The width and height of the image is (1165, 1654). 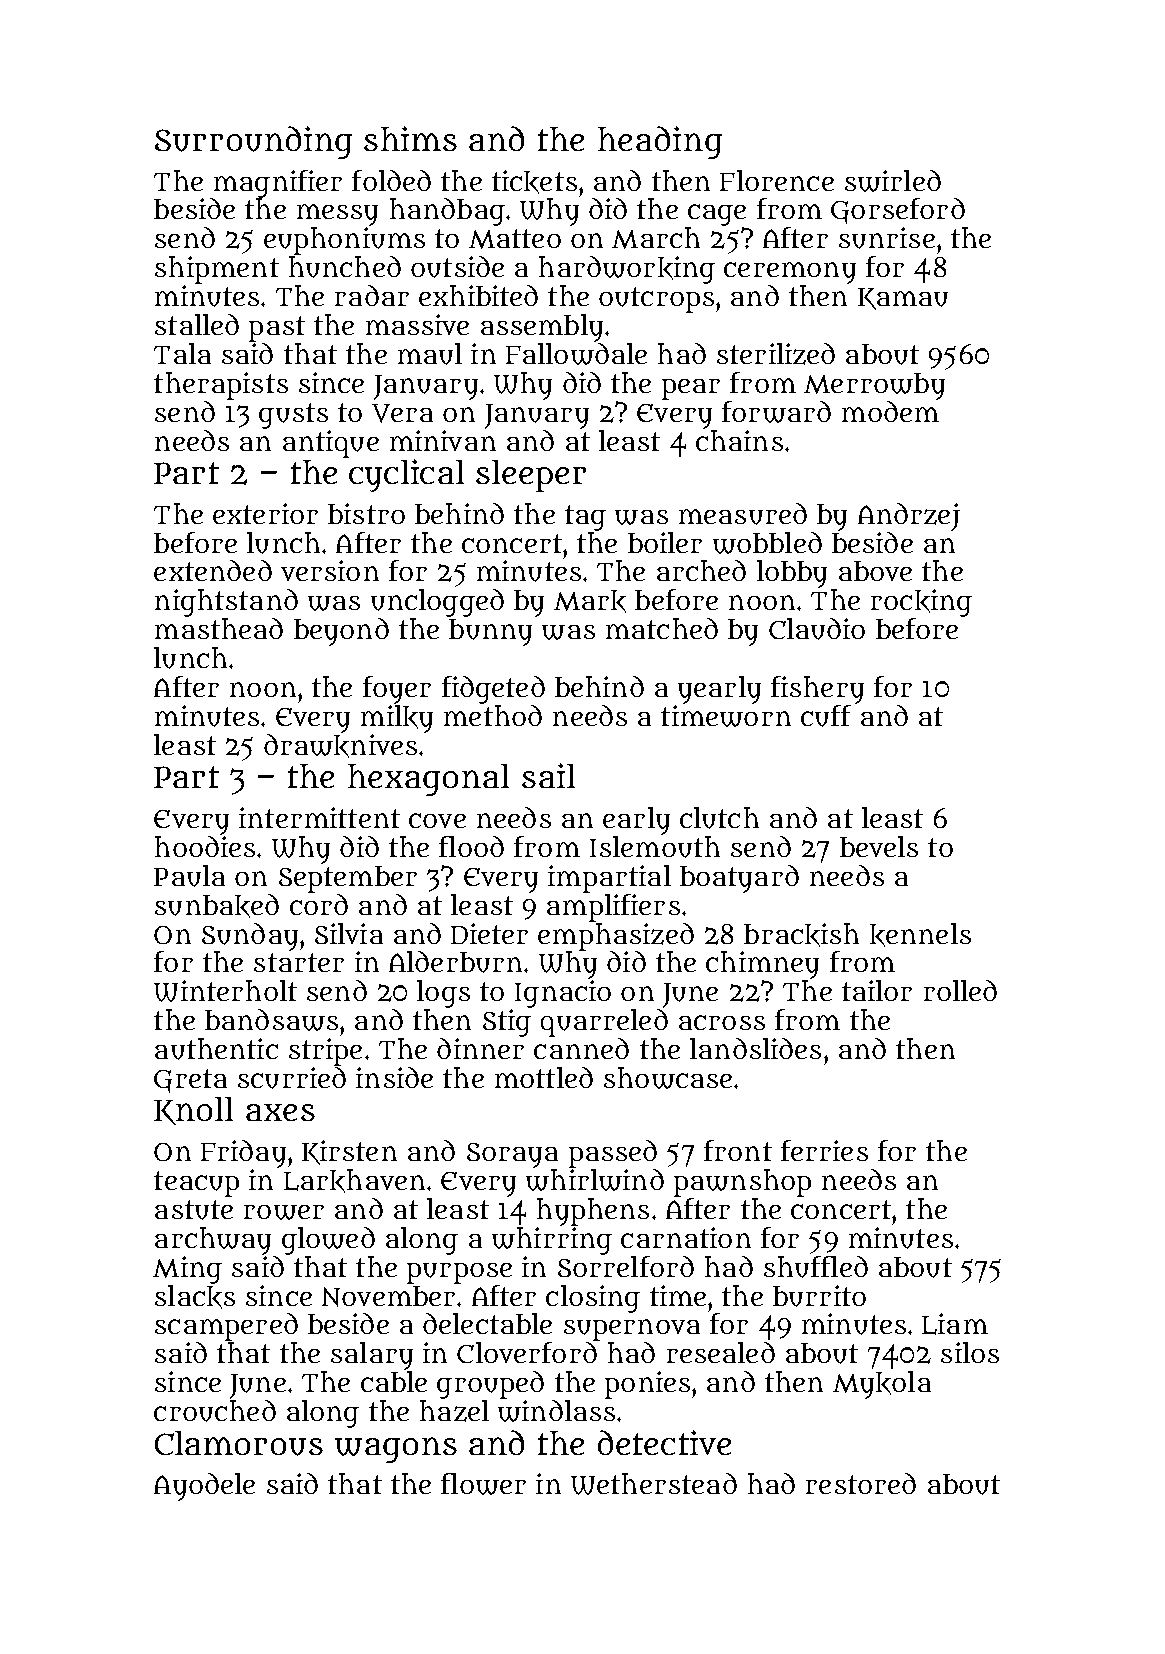 I want to click on unclogged, so click(x=437, y=603).
